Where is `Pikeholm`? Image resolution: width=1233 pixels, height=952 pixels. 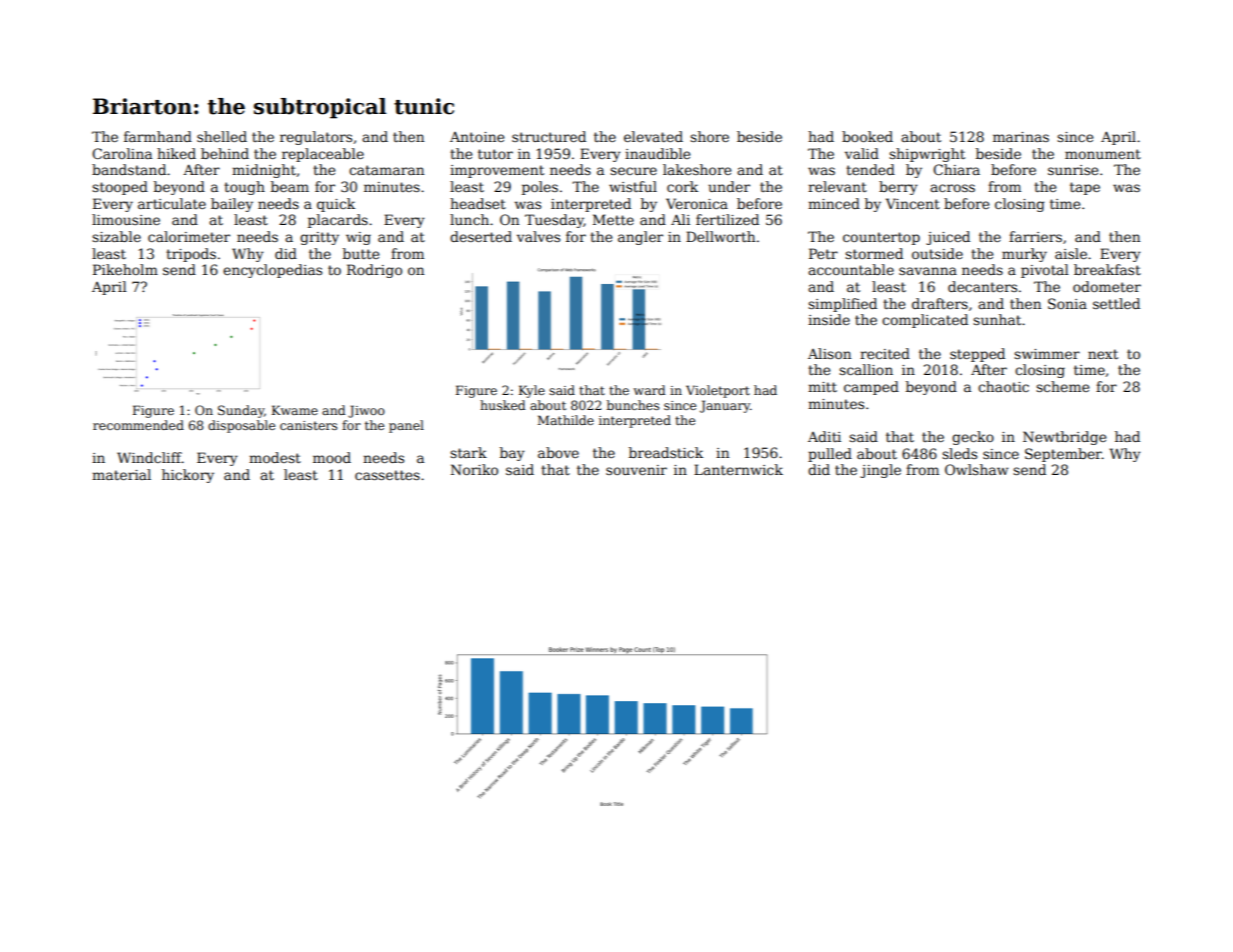 Pikeholm is located at coordinates (125, 269).
